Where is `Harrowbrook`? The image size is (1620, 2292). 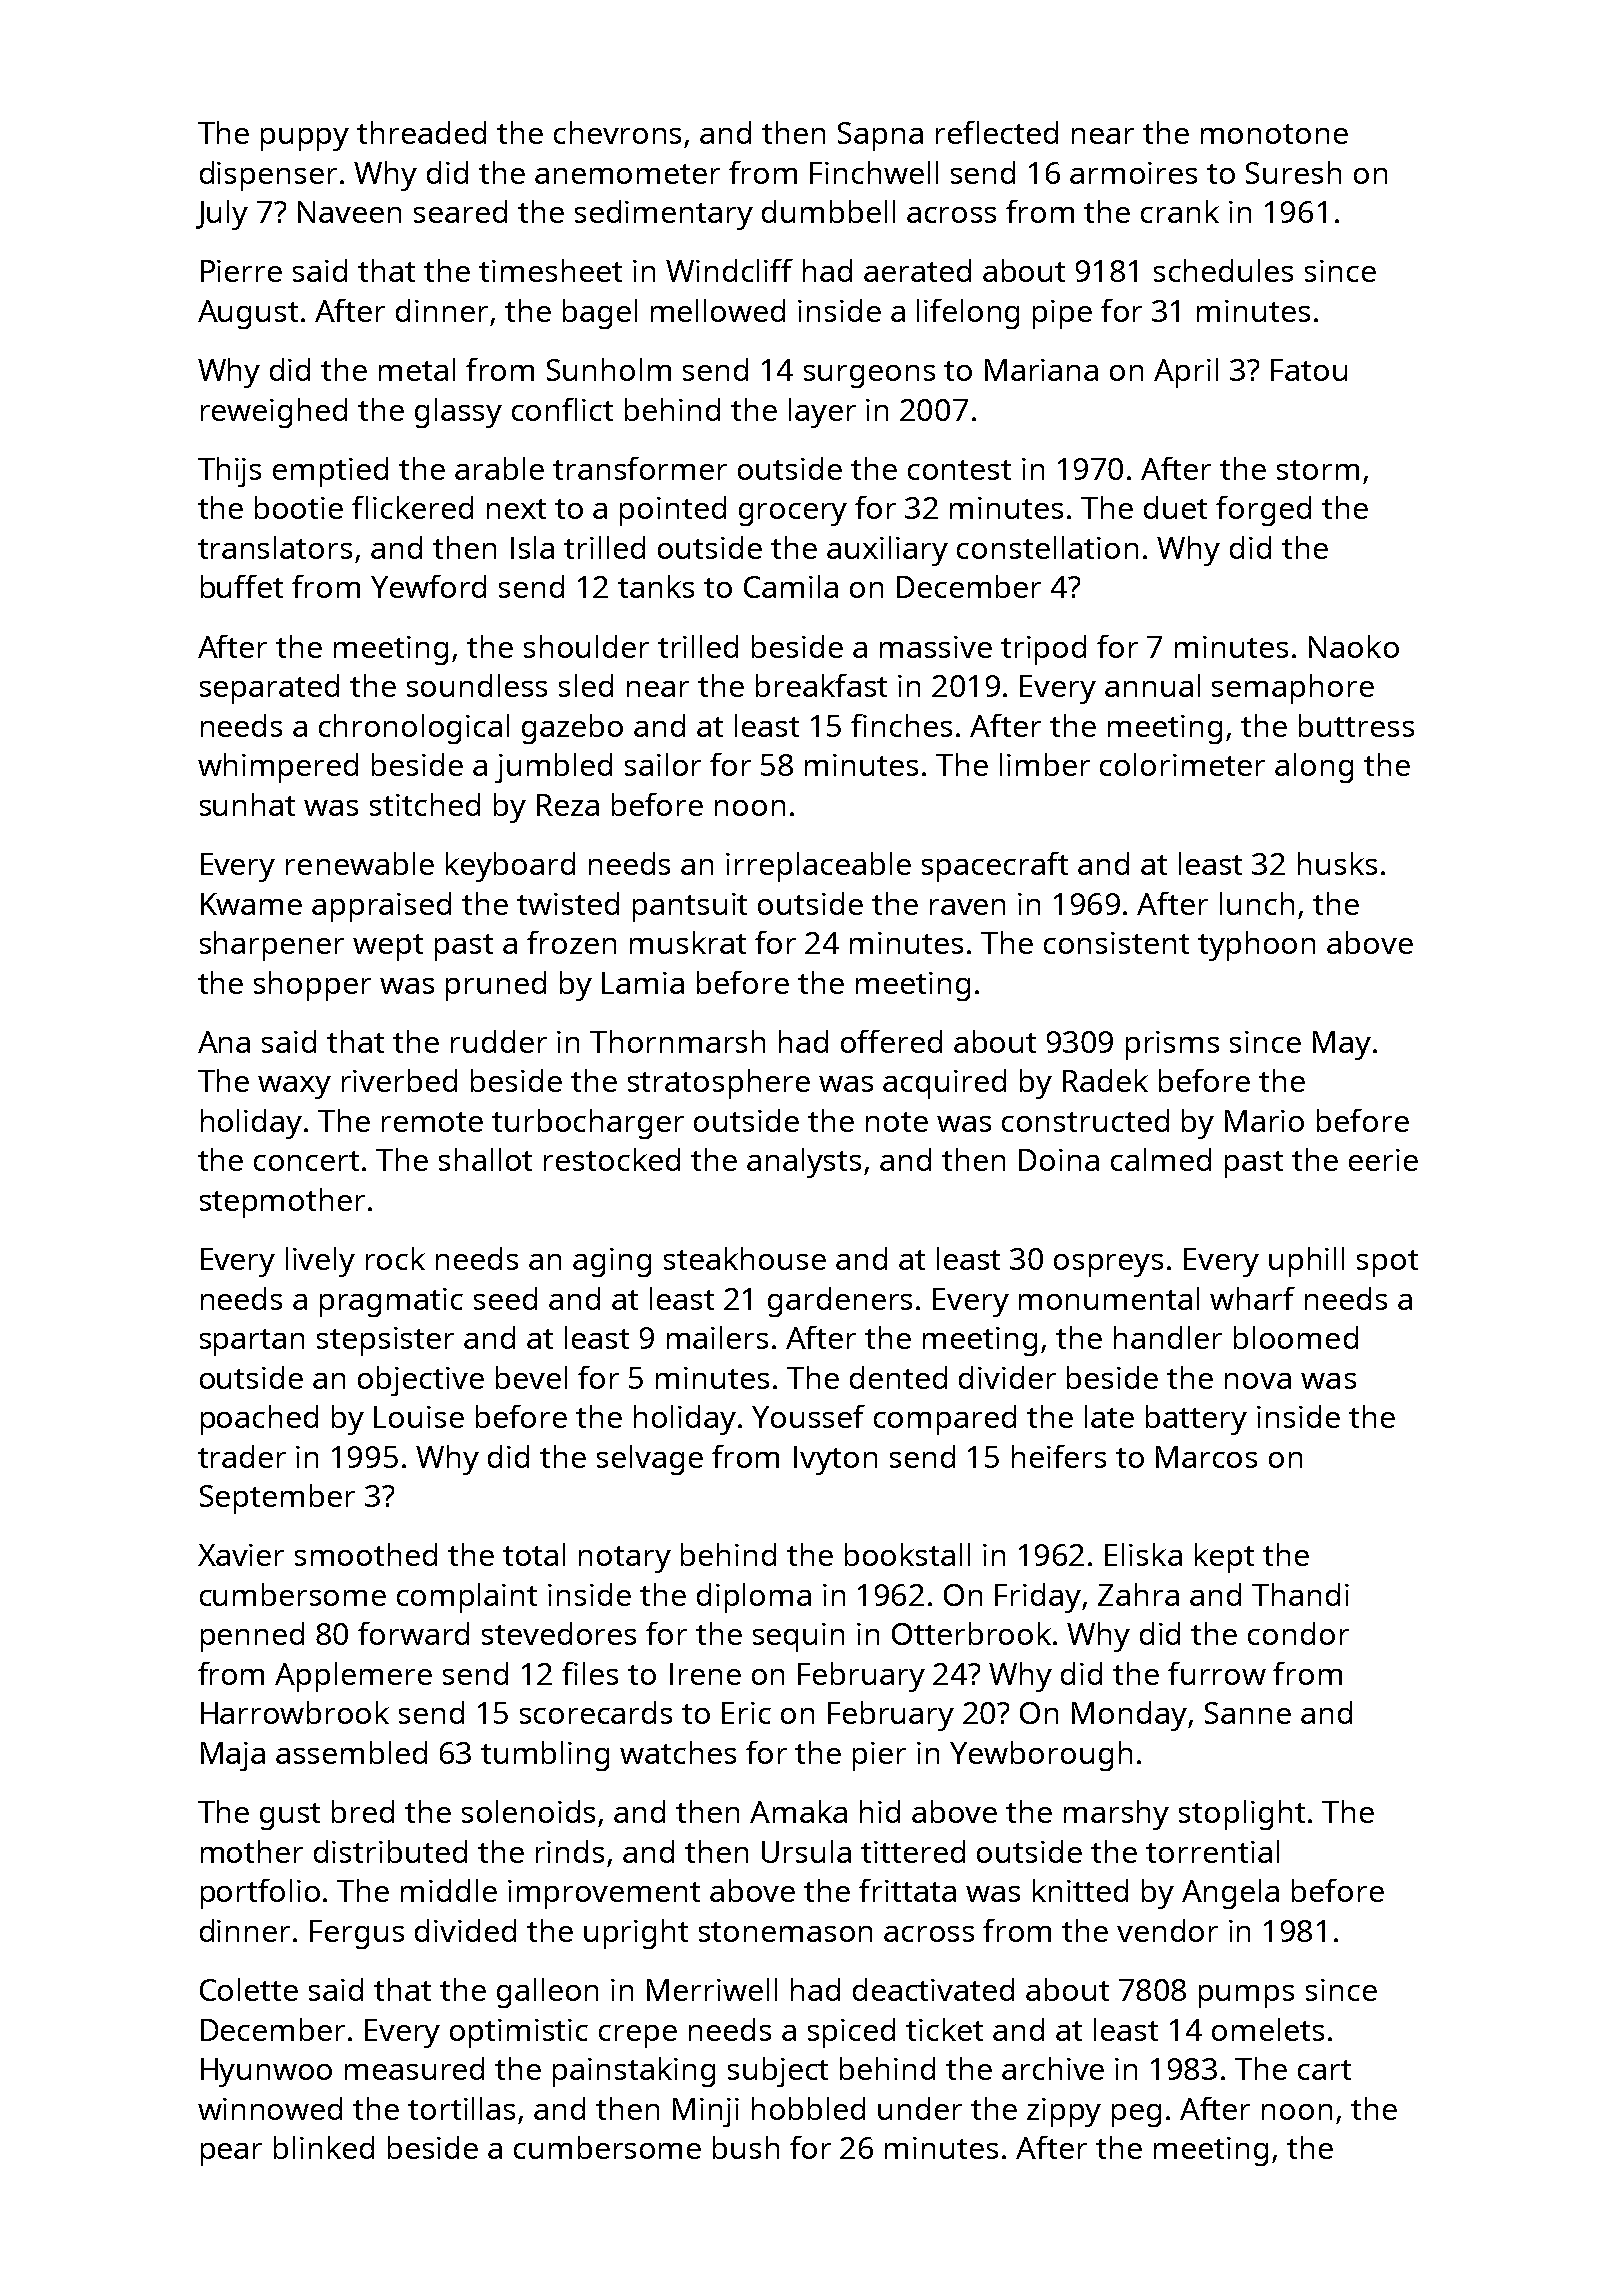 Harrowbrook is located at coordinates (295, 1712).
